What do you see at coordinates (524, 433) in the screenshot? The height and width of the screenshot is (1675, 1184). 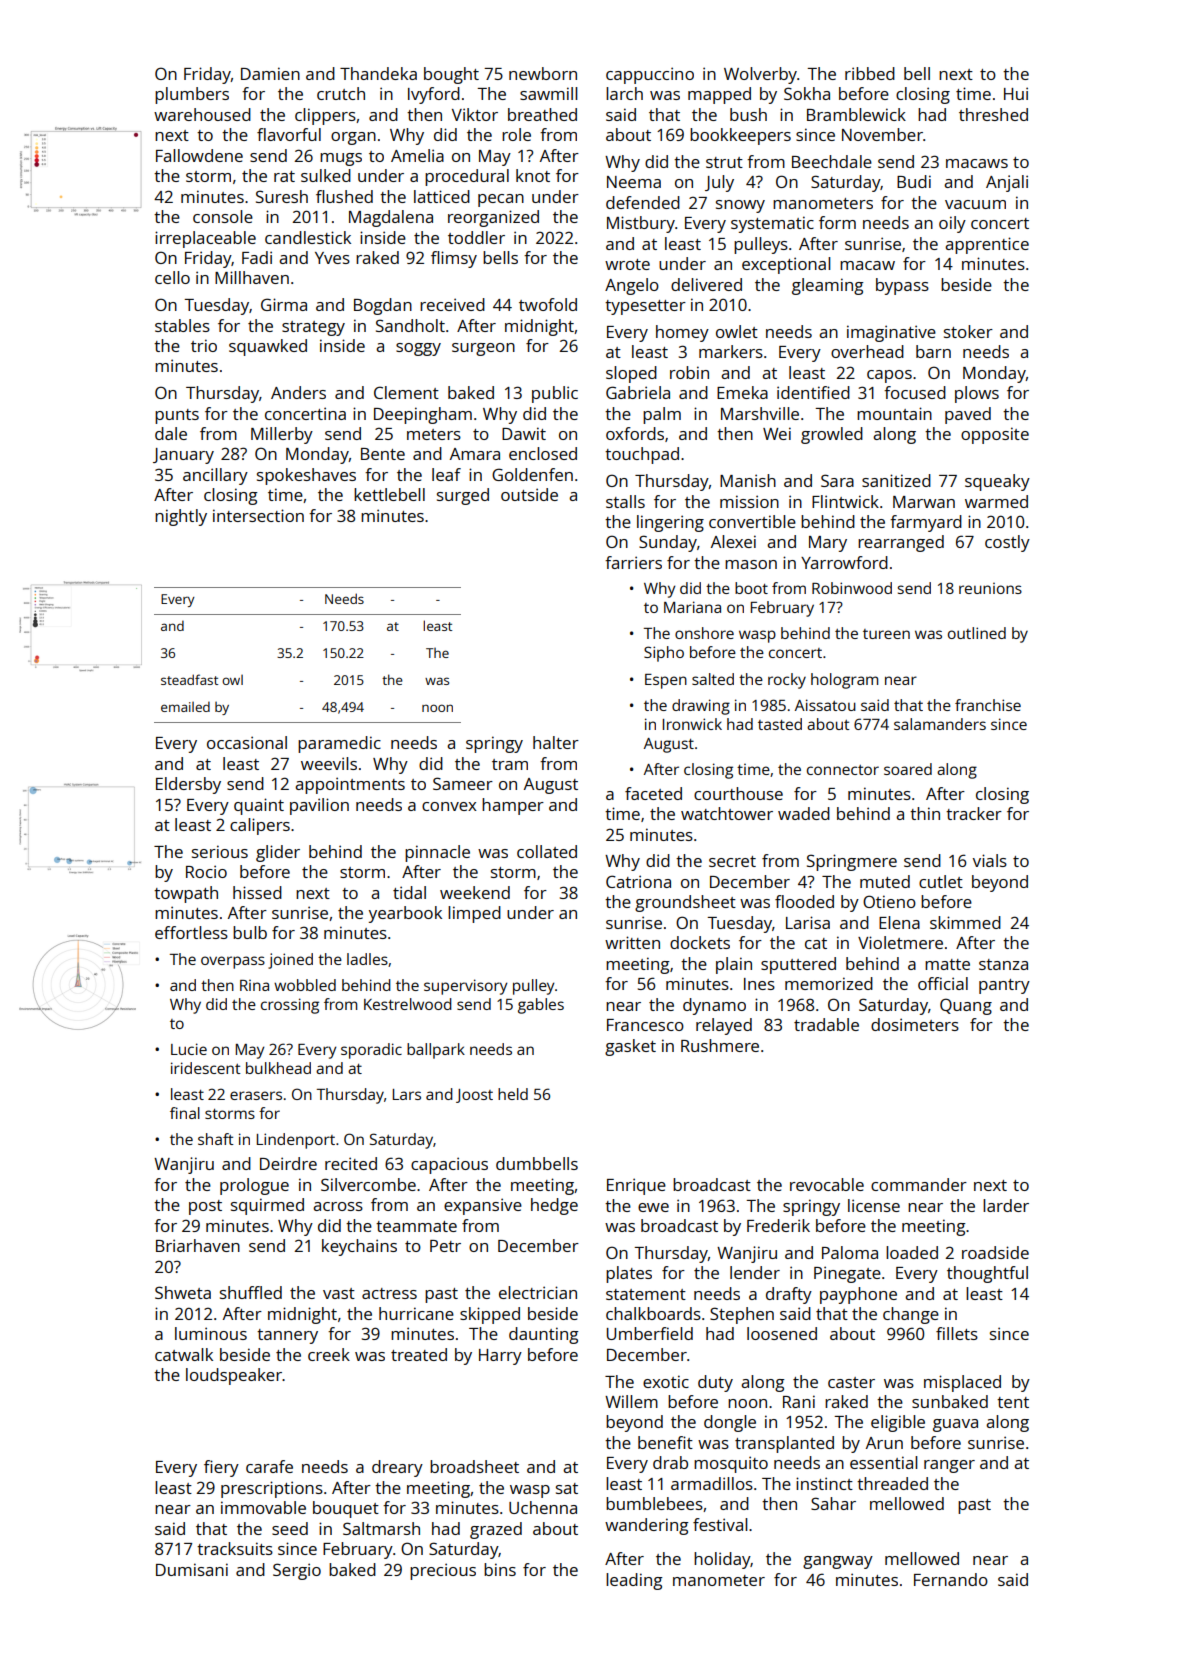 I see `Dawit` at bounding box center [524, 433].
